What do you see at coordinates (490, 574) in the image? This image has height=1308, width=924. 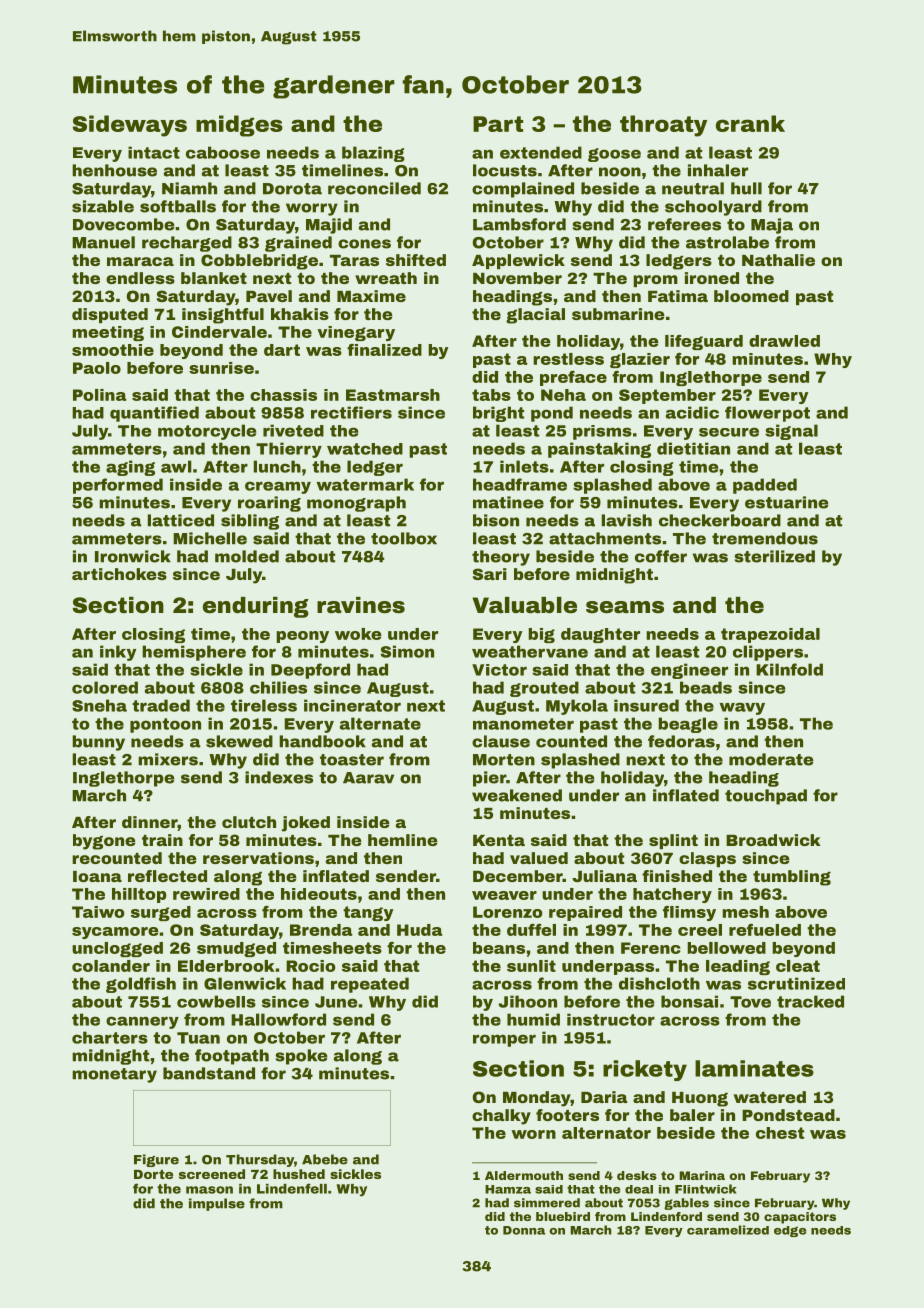 I see `Sari` at bounding box center [490, 574].
